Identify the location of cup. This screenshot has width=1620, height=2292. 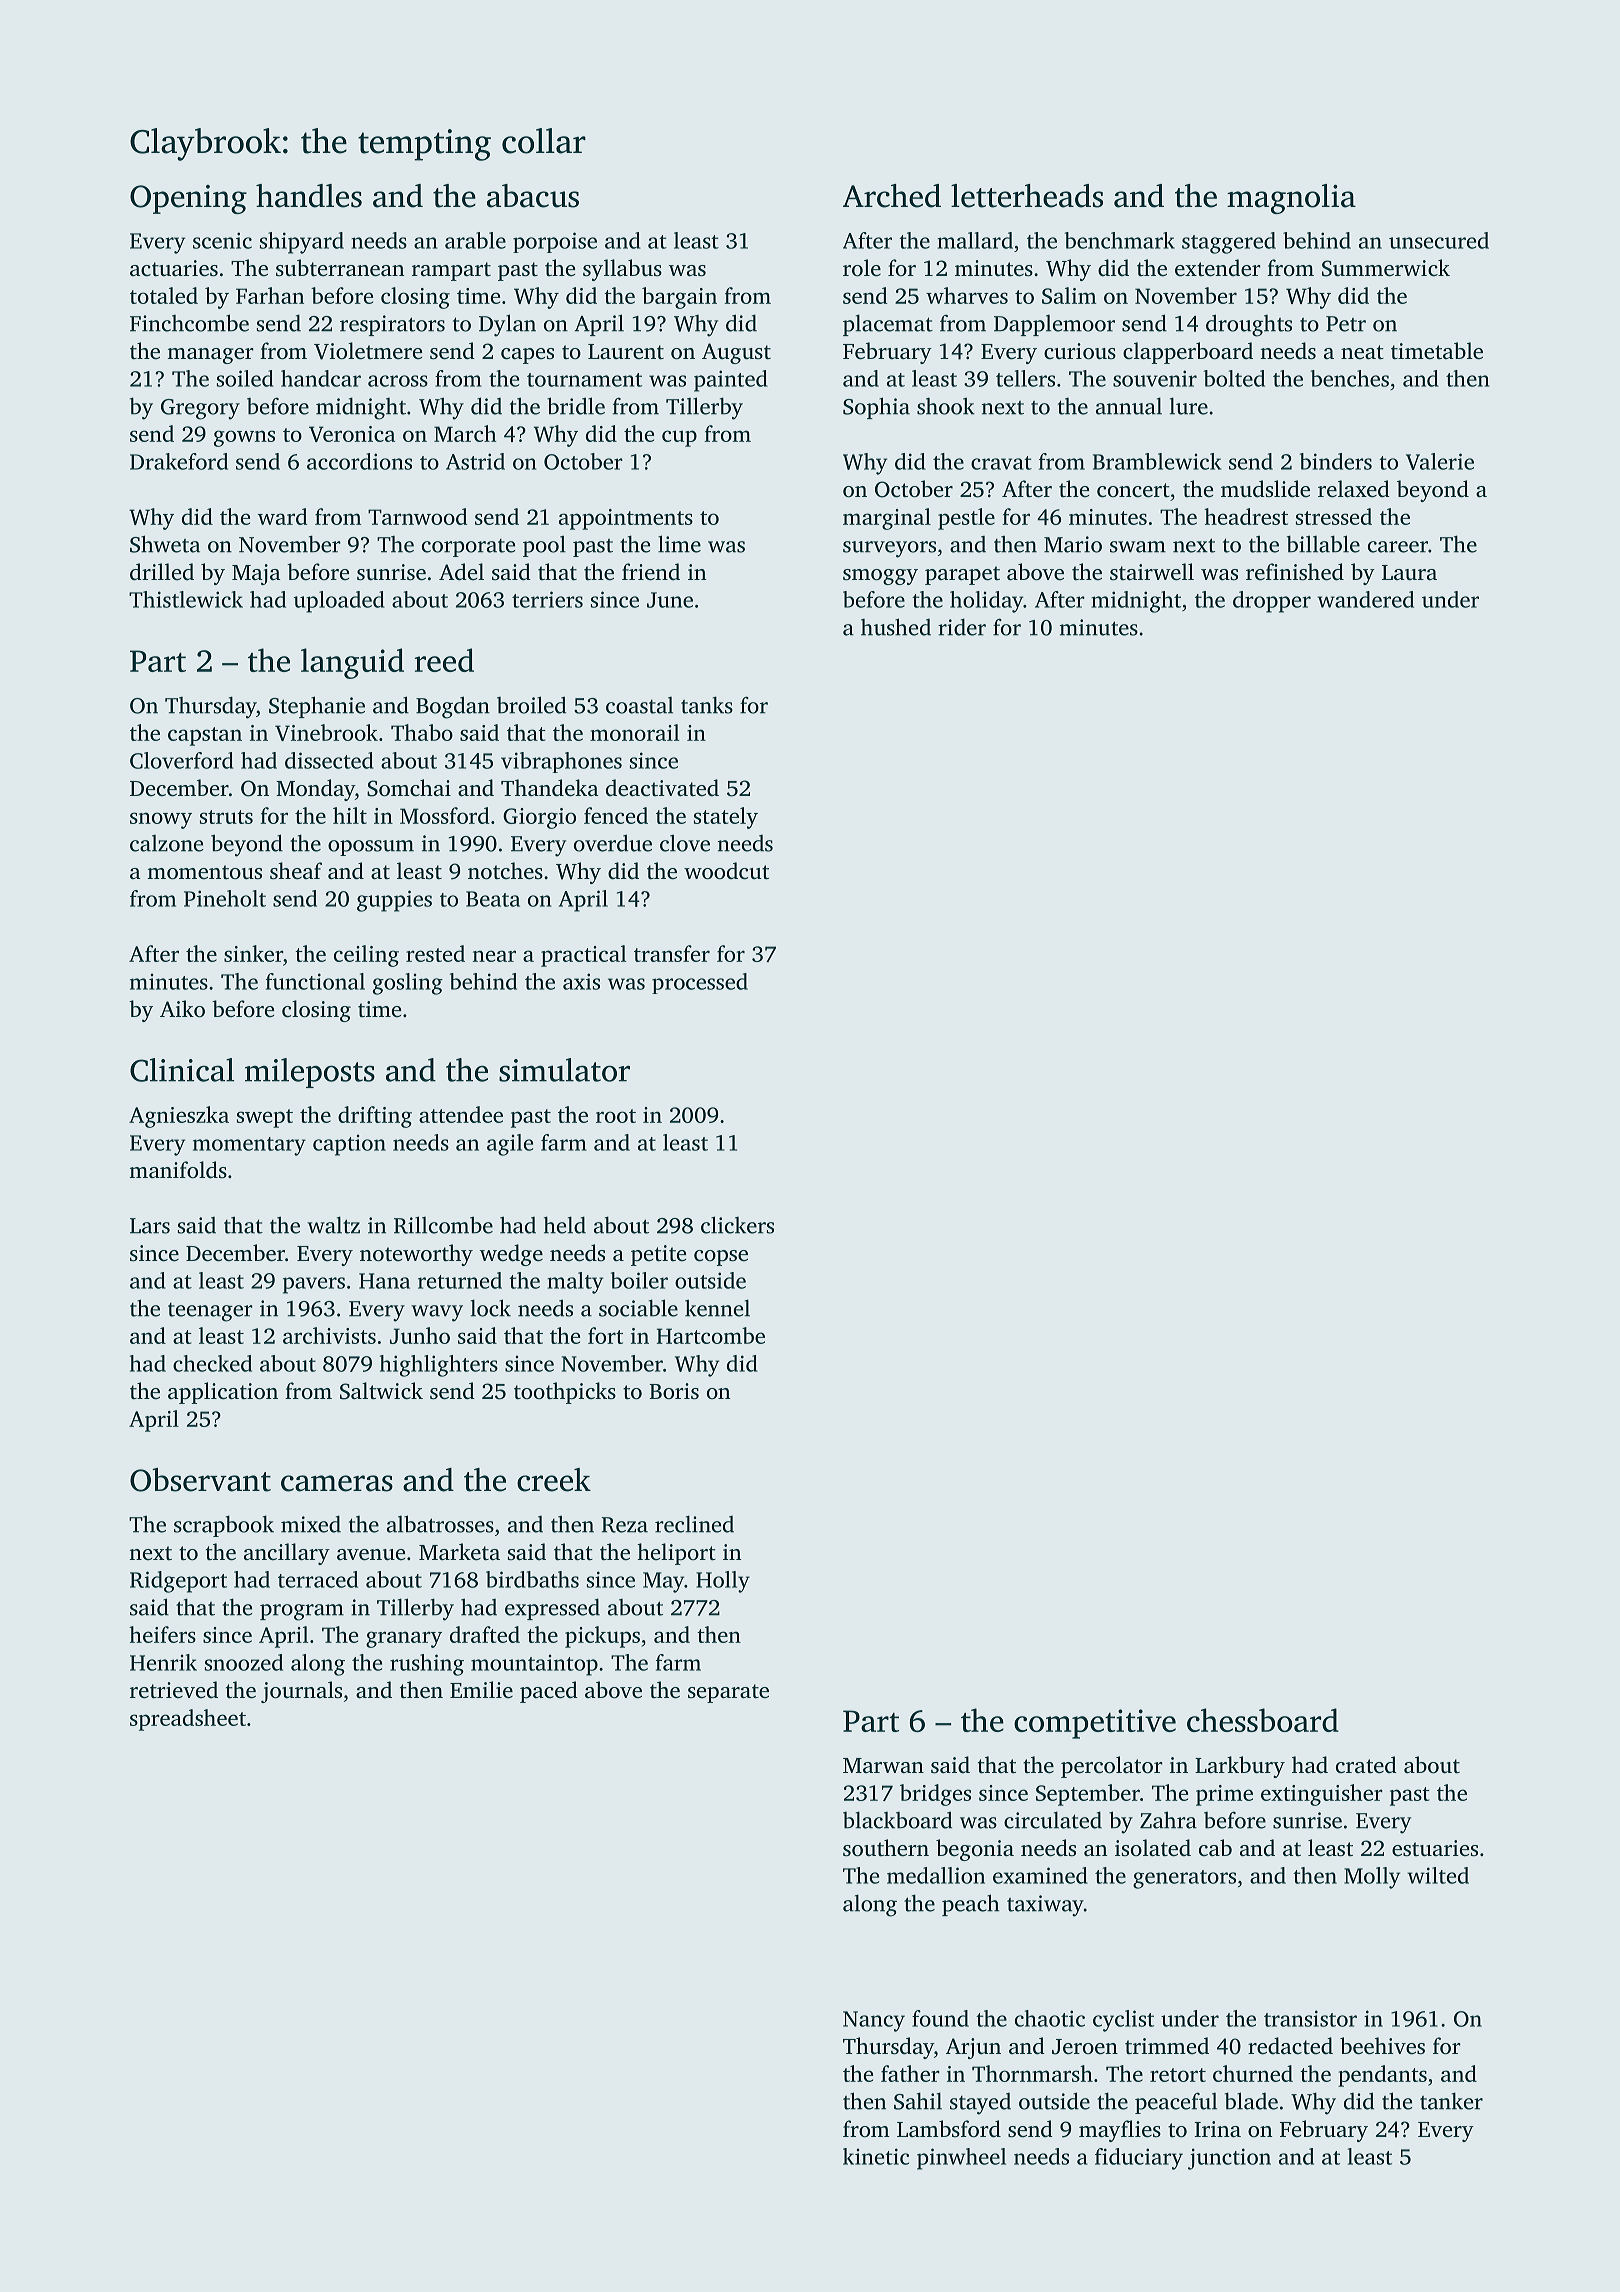
(679, 438).
